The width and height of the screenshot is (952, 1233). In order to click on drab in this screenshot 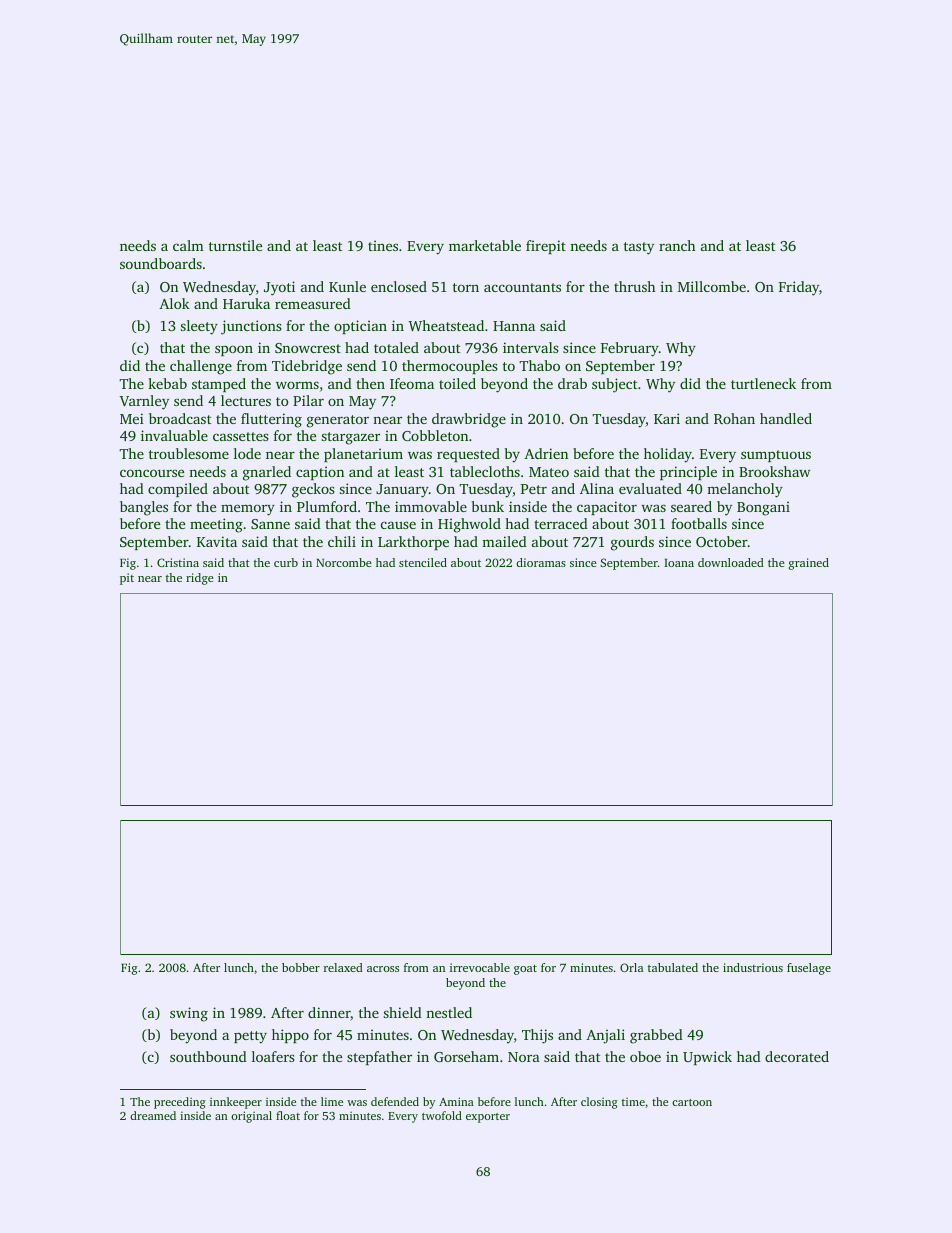, I will do `click(572, 383)`.
